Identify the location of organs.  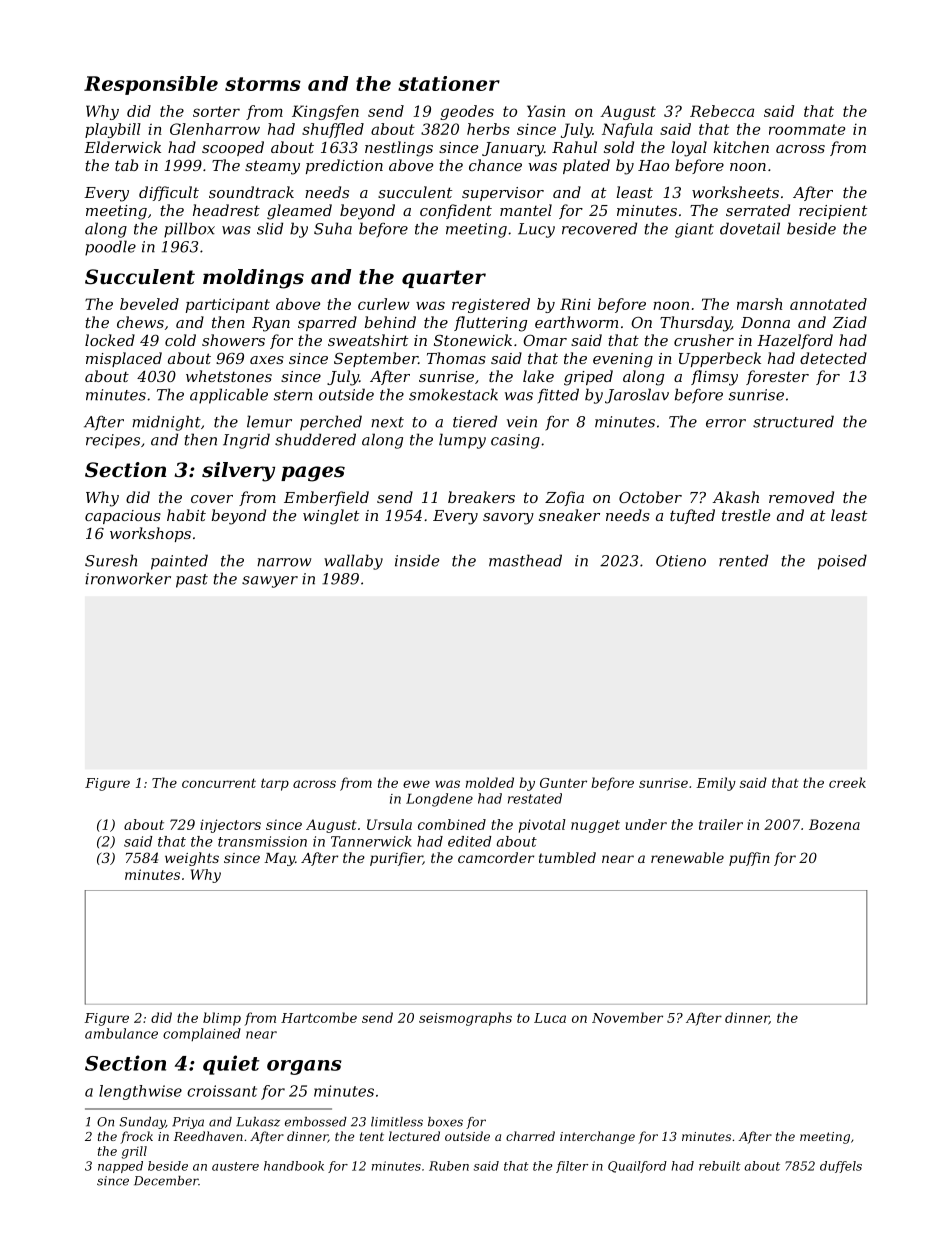
(304, 1067).
